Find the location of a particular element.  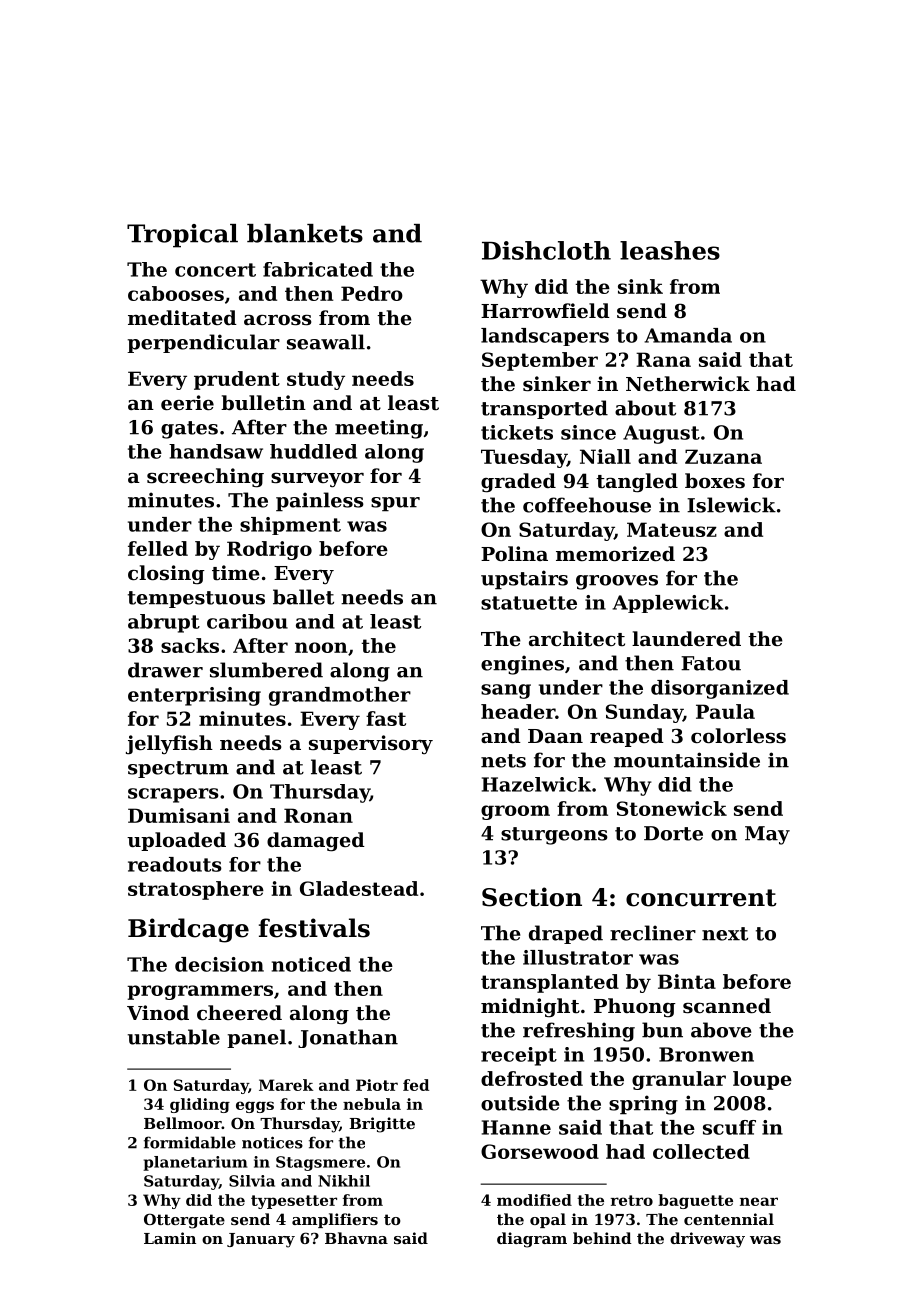

concurrent is located at coordinates (701, 898).
